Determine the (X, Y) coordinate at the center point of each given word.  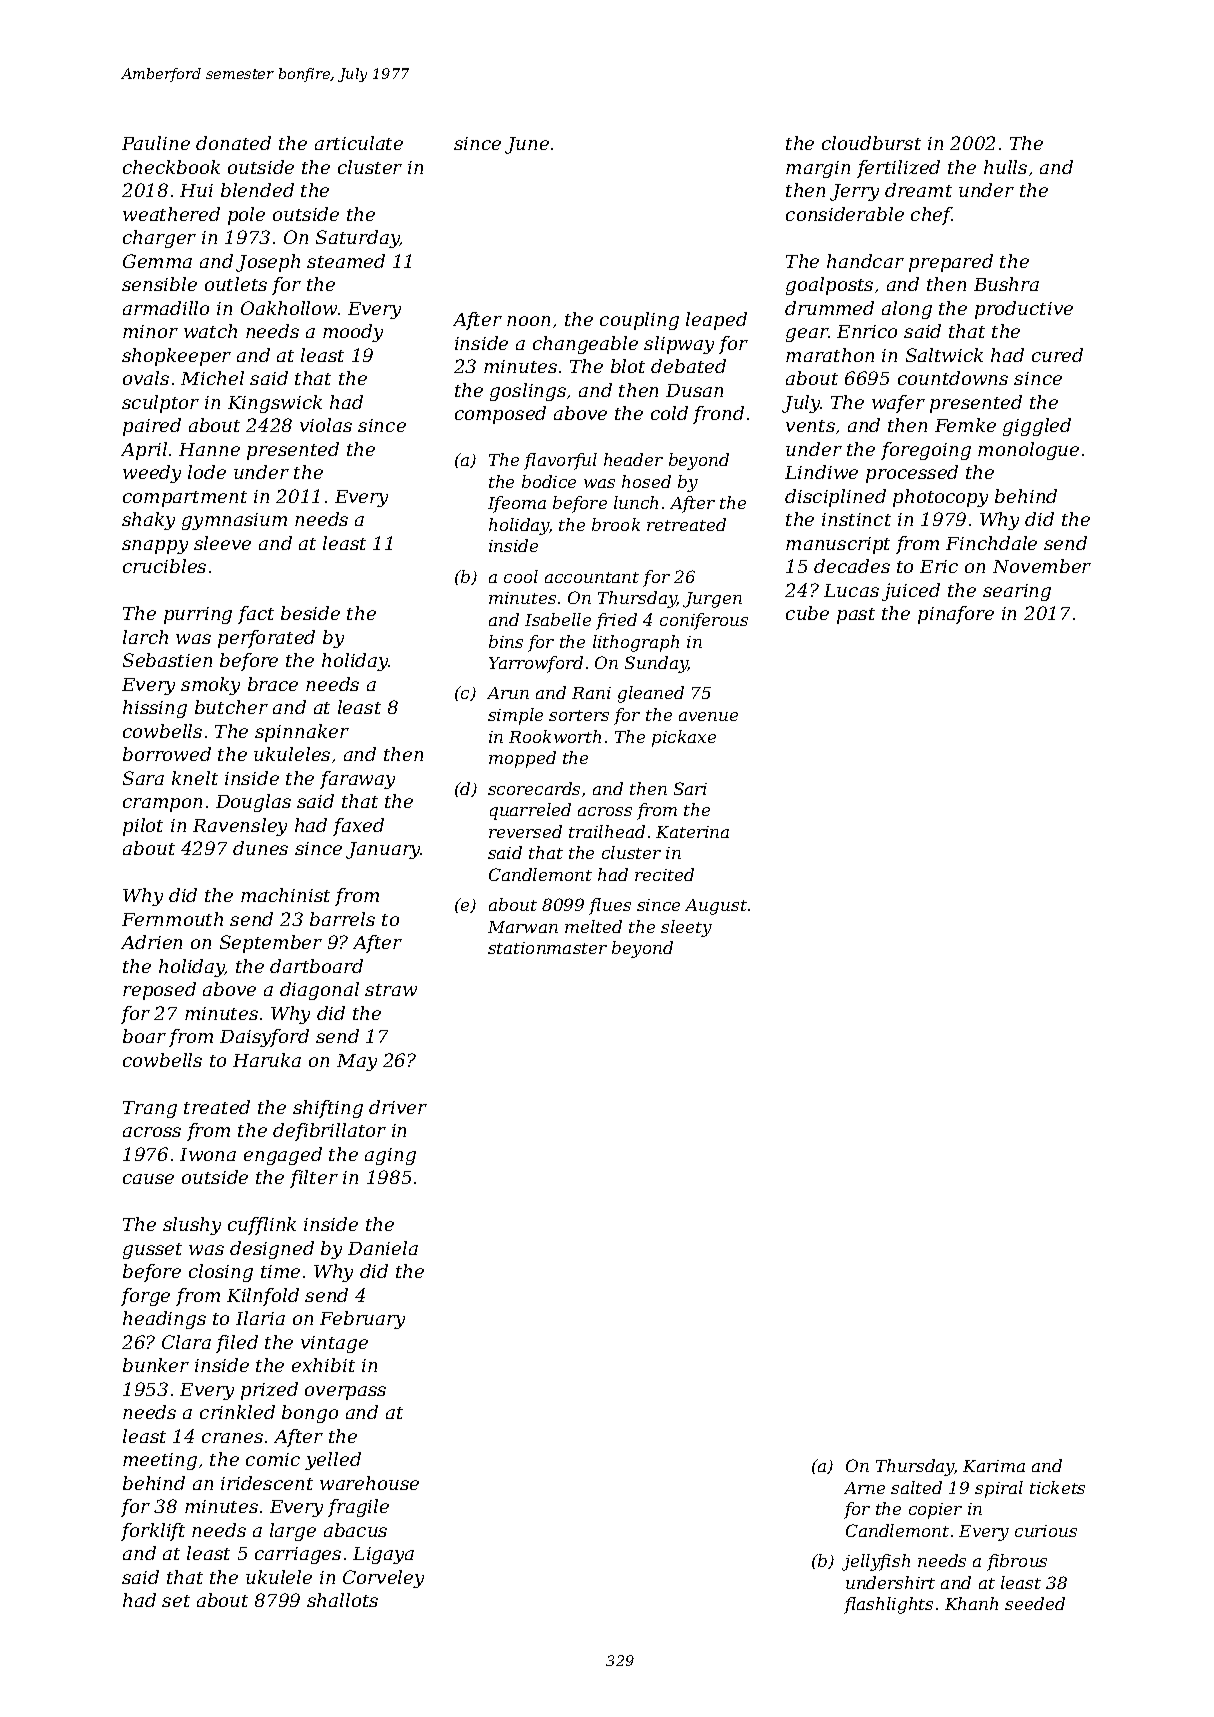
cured (1057, 355)
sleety (686, 928)
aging (390, 1156)
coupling (639, 321)
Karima (994, 1466)
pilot (143, 827)
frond (718, 415)
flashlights (888, 1605)
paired (152, 427)
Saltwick (944, 355)
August (716, 907)
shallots (342, 1600)
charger (159, 239)
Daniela (383, 1248)
